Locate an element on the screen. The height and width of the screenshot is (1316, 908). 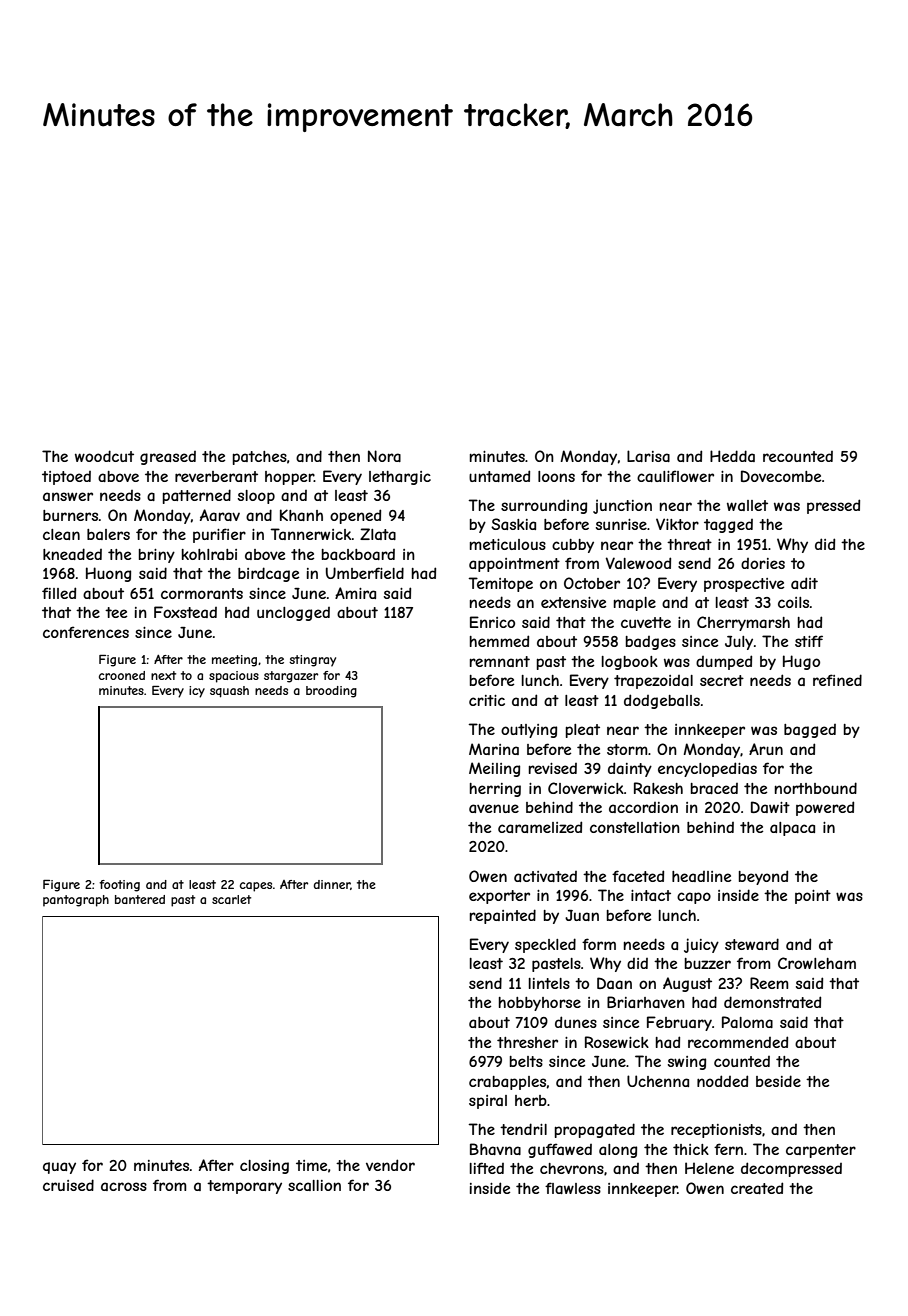
woodcut is located at coordinates (104, 456).
